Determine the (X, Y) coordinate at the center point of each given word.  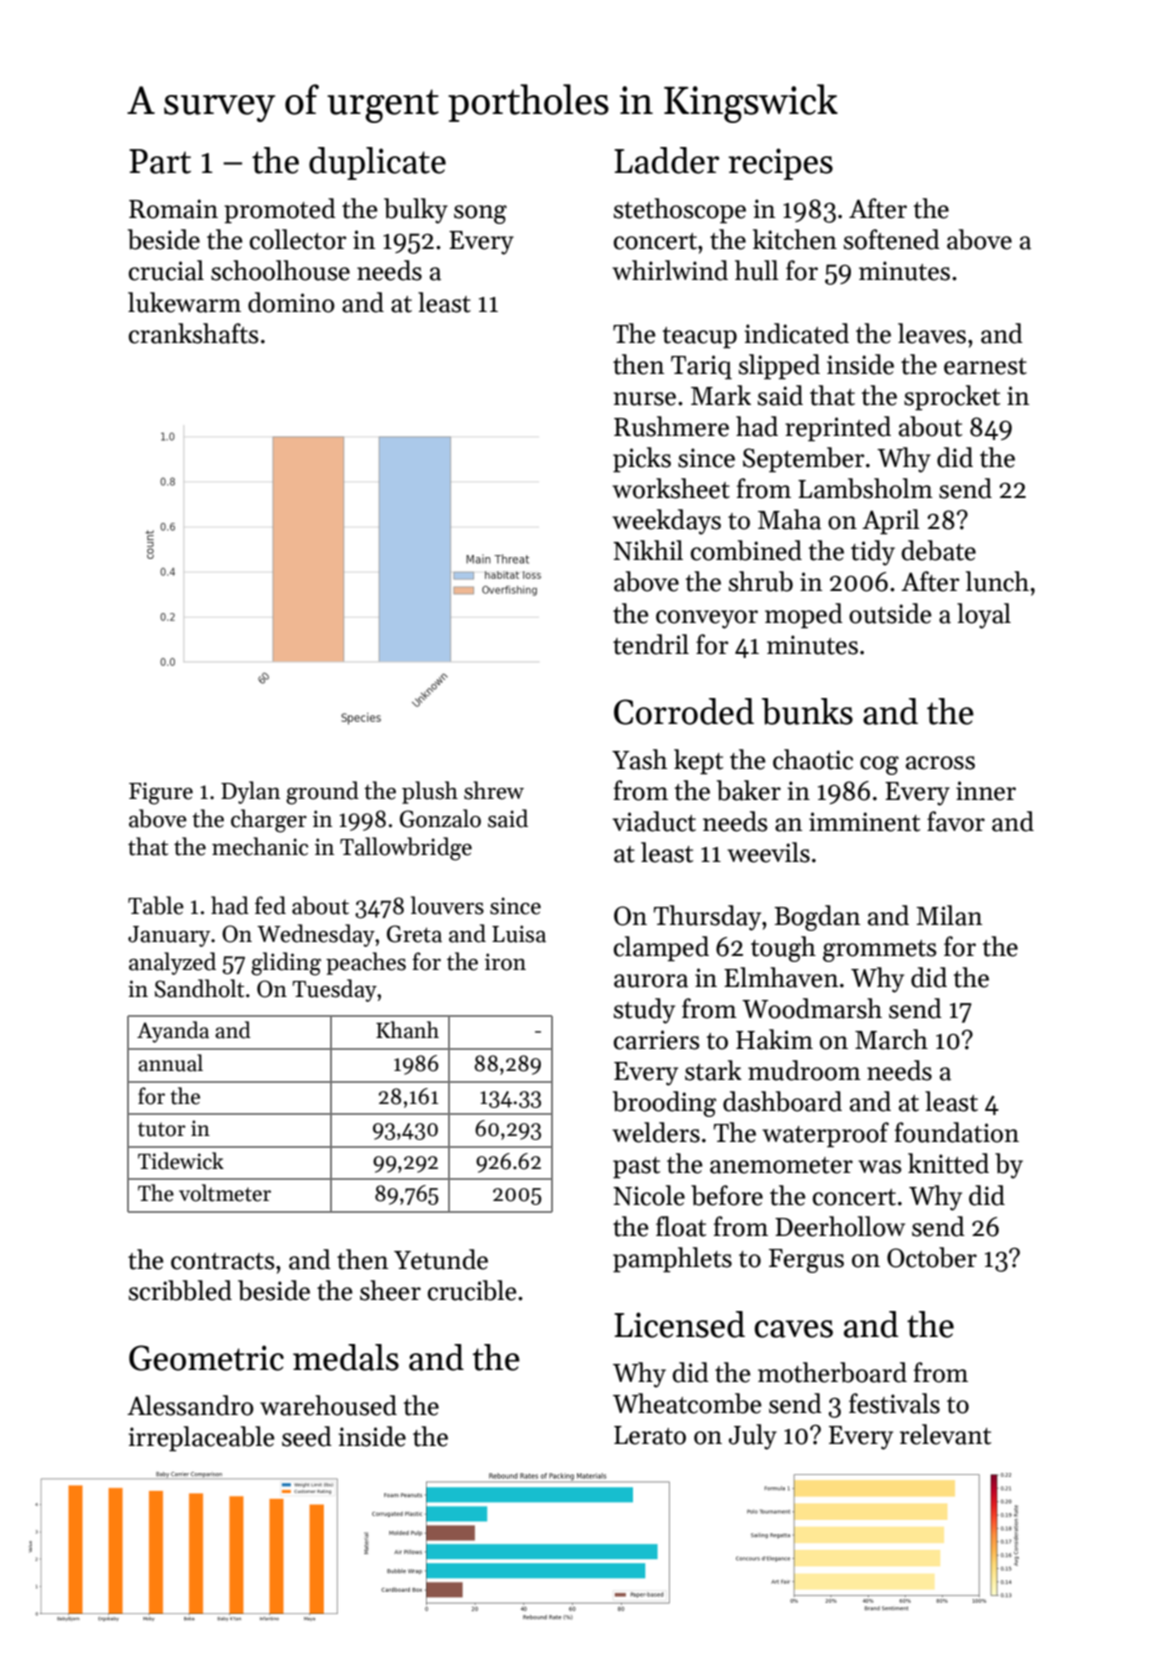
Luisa (519, 934)
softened (892, 239)
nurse (644, 399)
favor (956, 821)
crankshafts (194, 333)
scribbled (180, 1290)
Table (156, 905)
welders (656, 1132)
